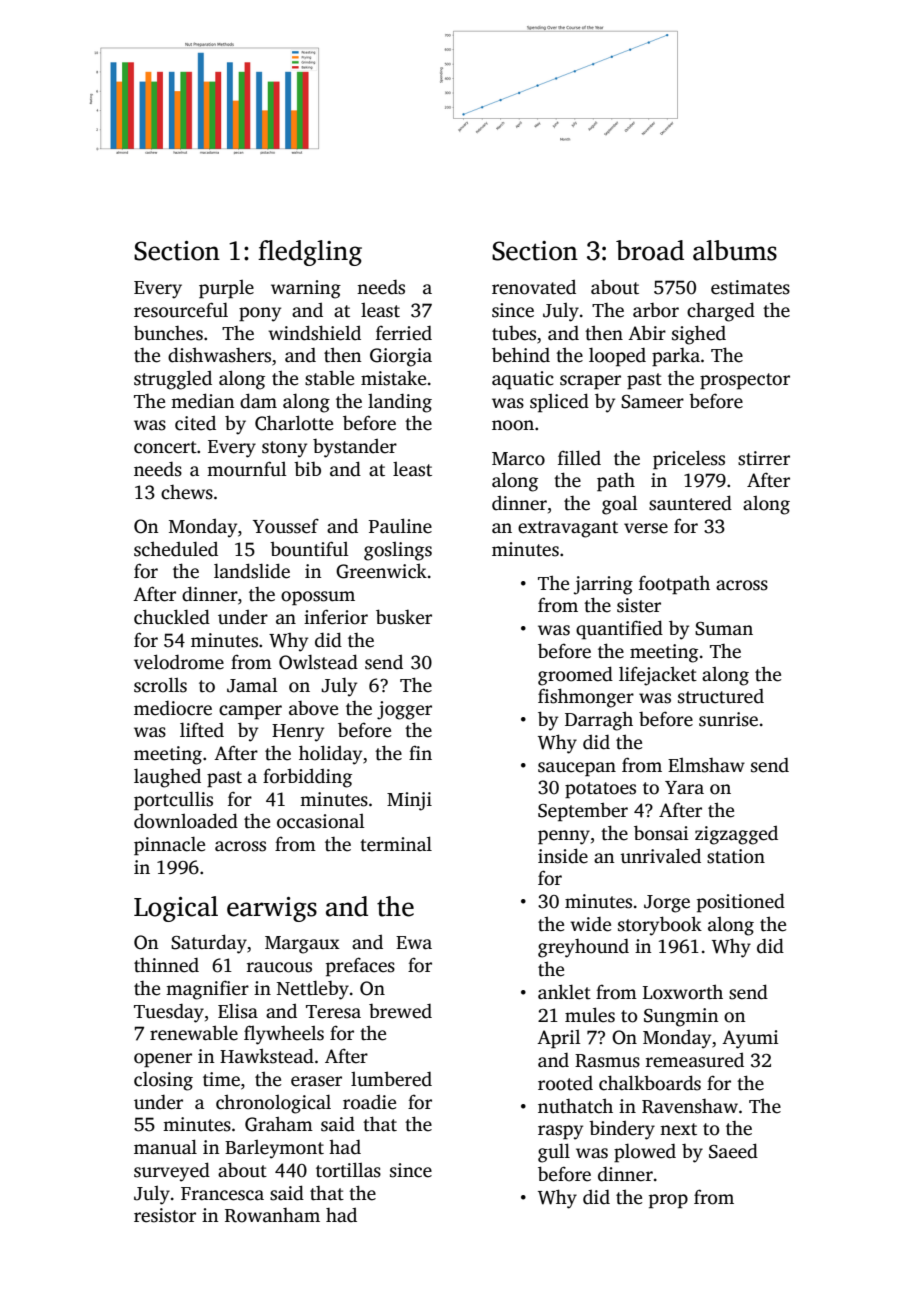  What do you see at coordinates (360, 967) in the document?
I see `prefaces` at bounding box center [360, 967].
